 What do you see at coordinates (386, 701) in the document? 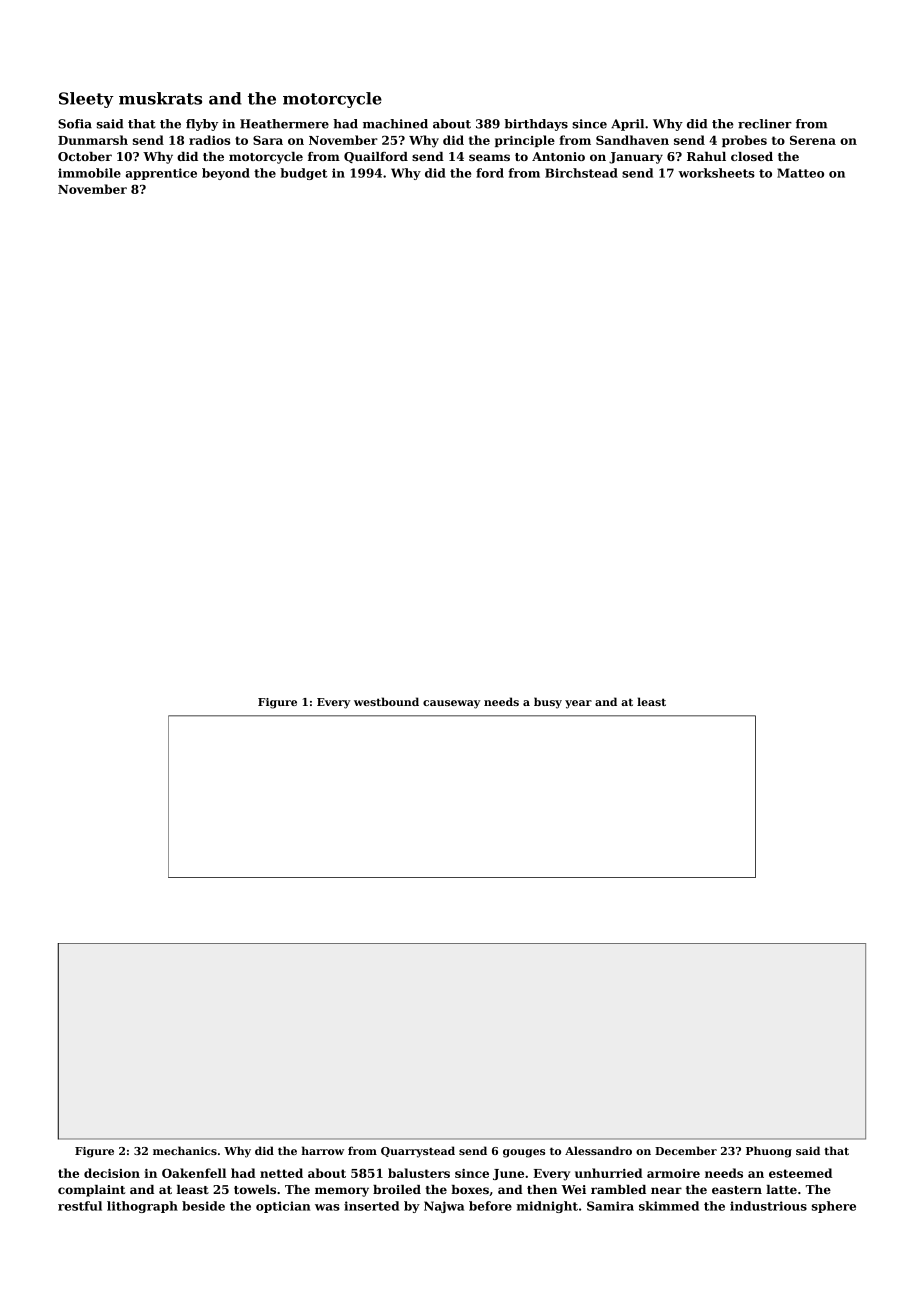
I see `westbound` at bounding box center [386, 701].
